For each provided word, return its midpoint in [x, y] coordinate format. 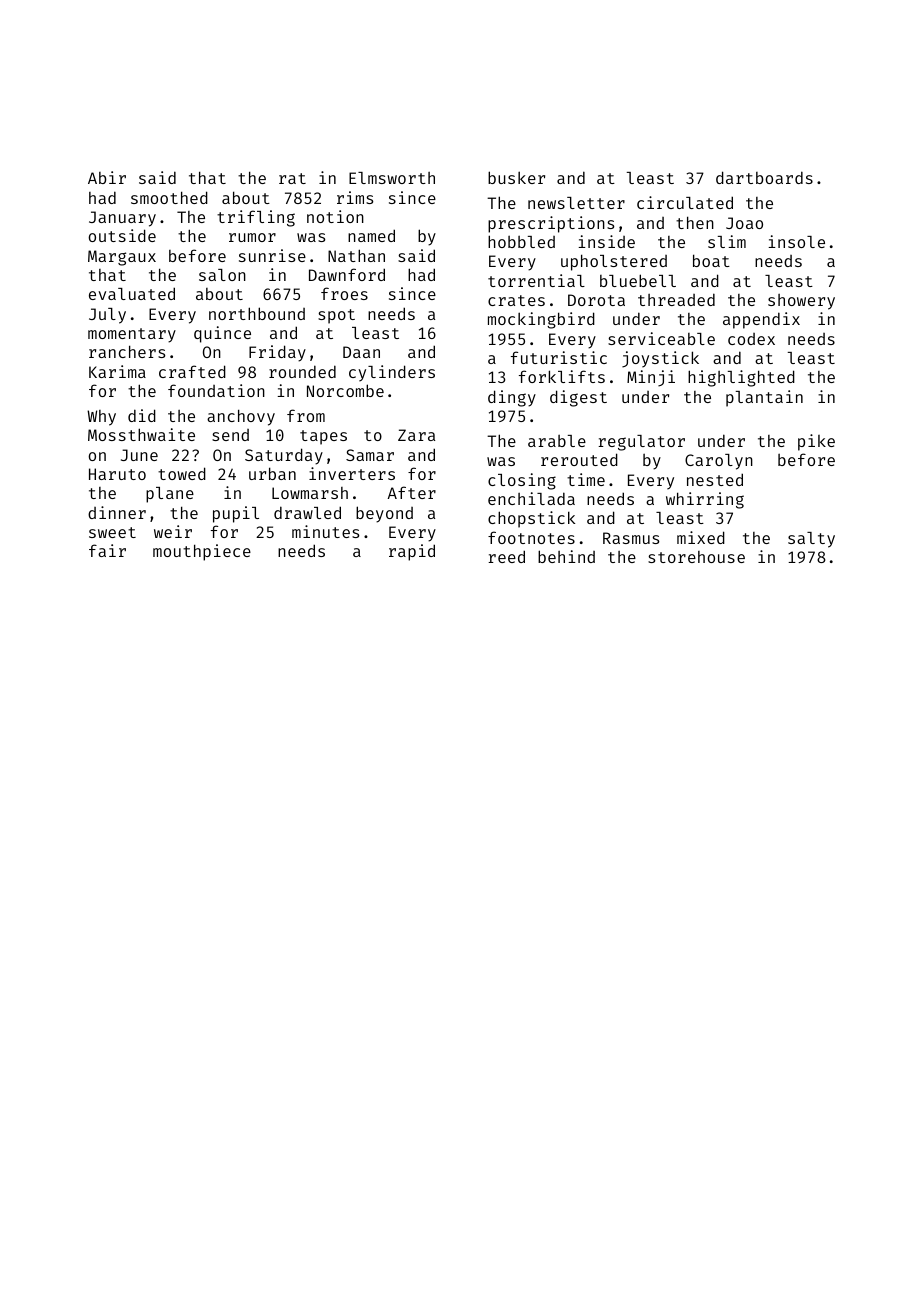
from [306, 415]
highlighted [741, 378]
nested [715, 479]
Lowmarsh [310, 493]
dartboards [764, 177]
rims [355, 197]
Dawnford [347, 274]
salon [222, 275]
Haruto [117, 474]
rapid [412, 552]
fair [107, 550]
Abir [107, 177]
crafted [192, 371]
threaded [676, 299]
